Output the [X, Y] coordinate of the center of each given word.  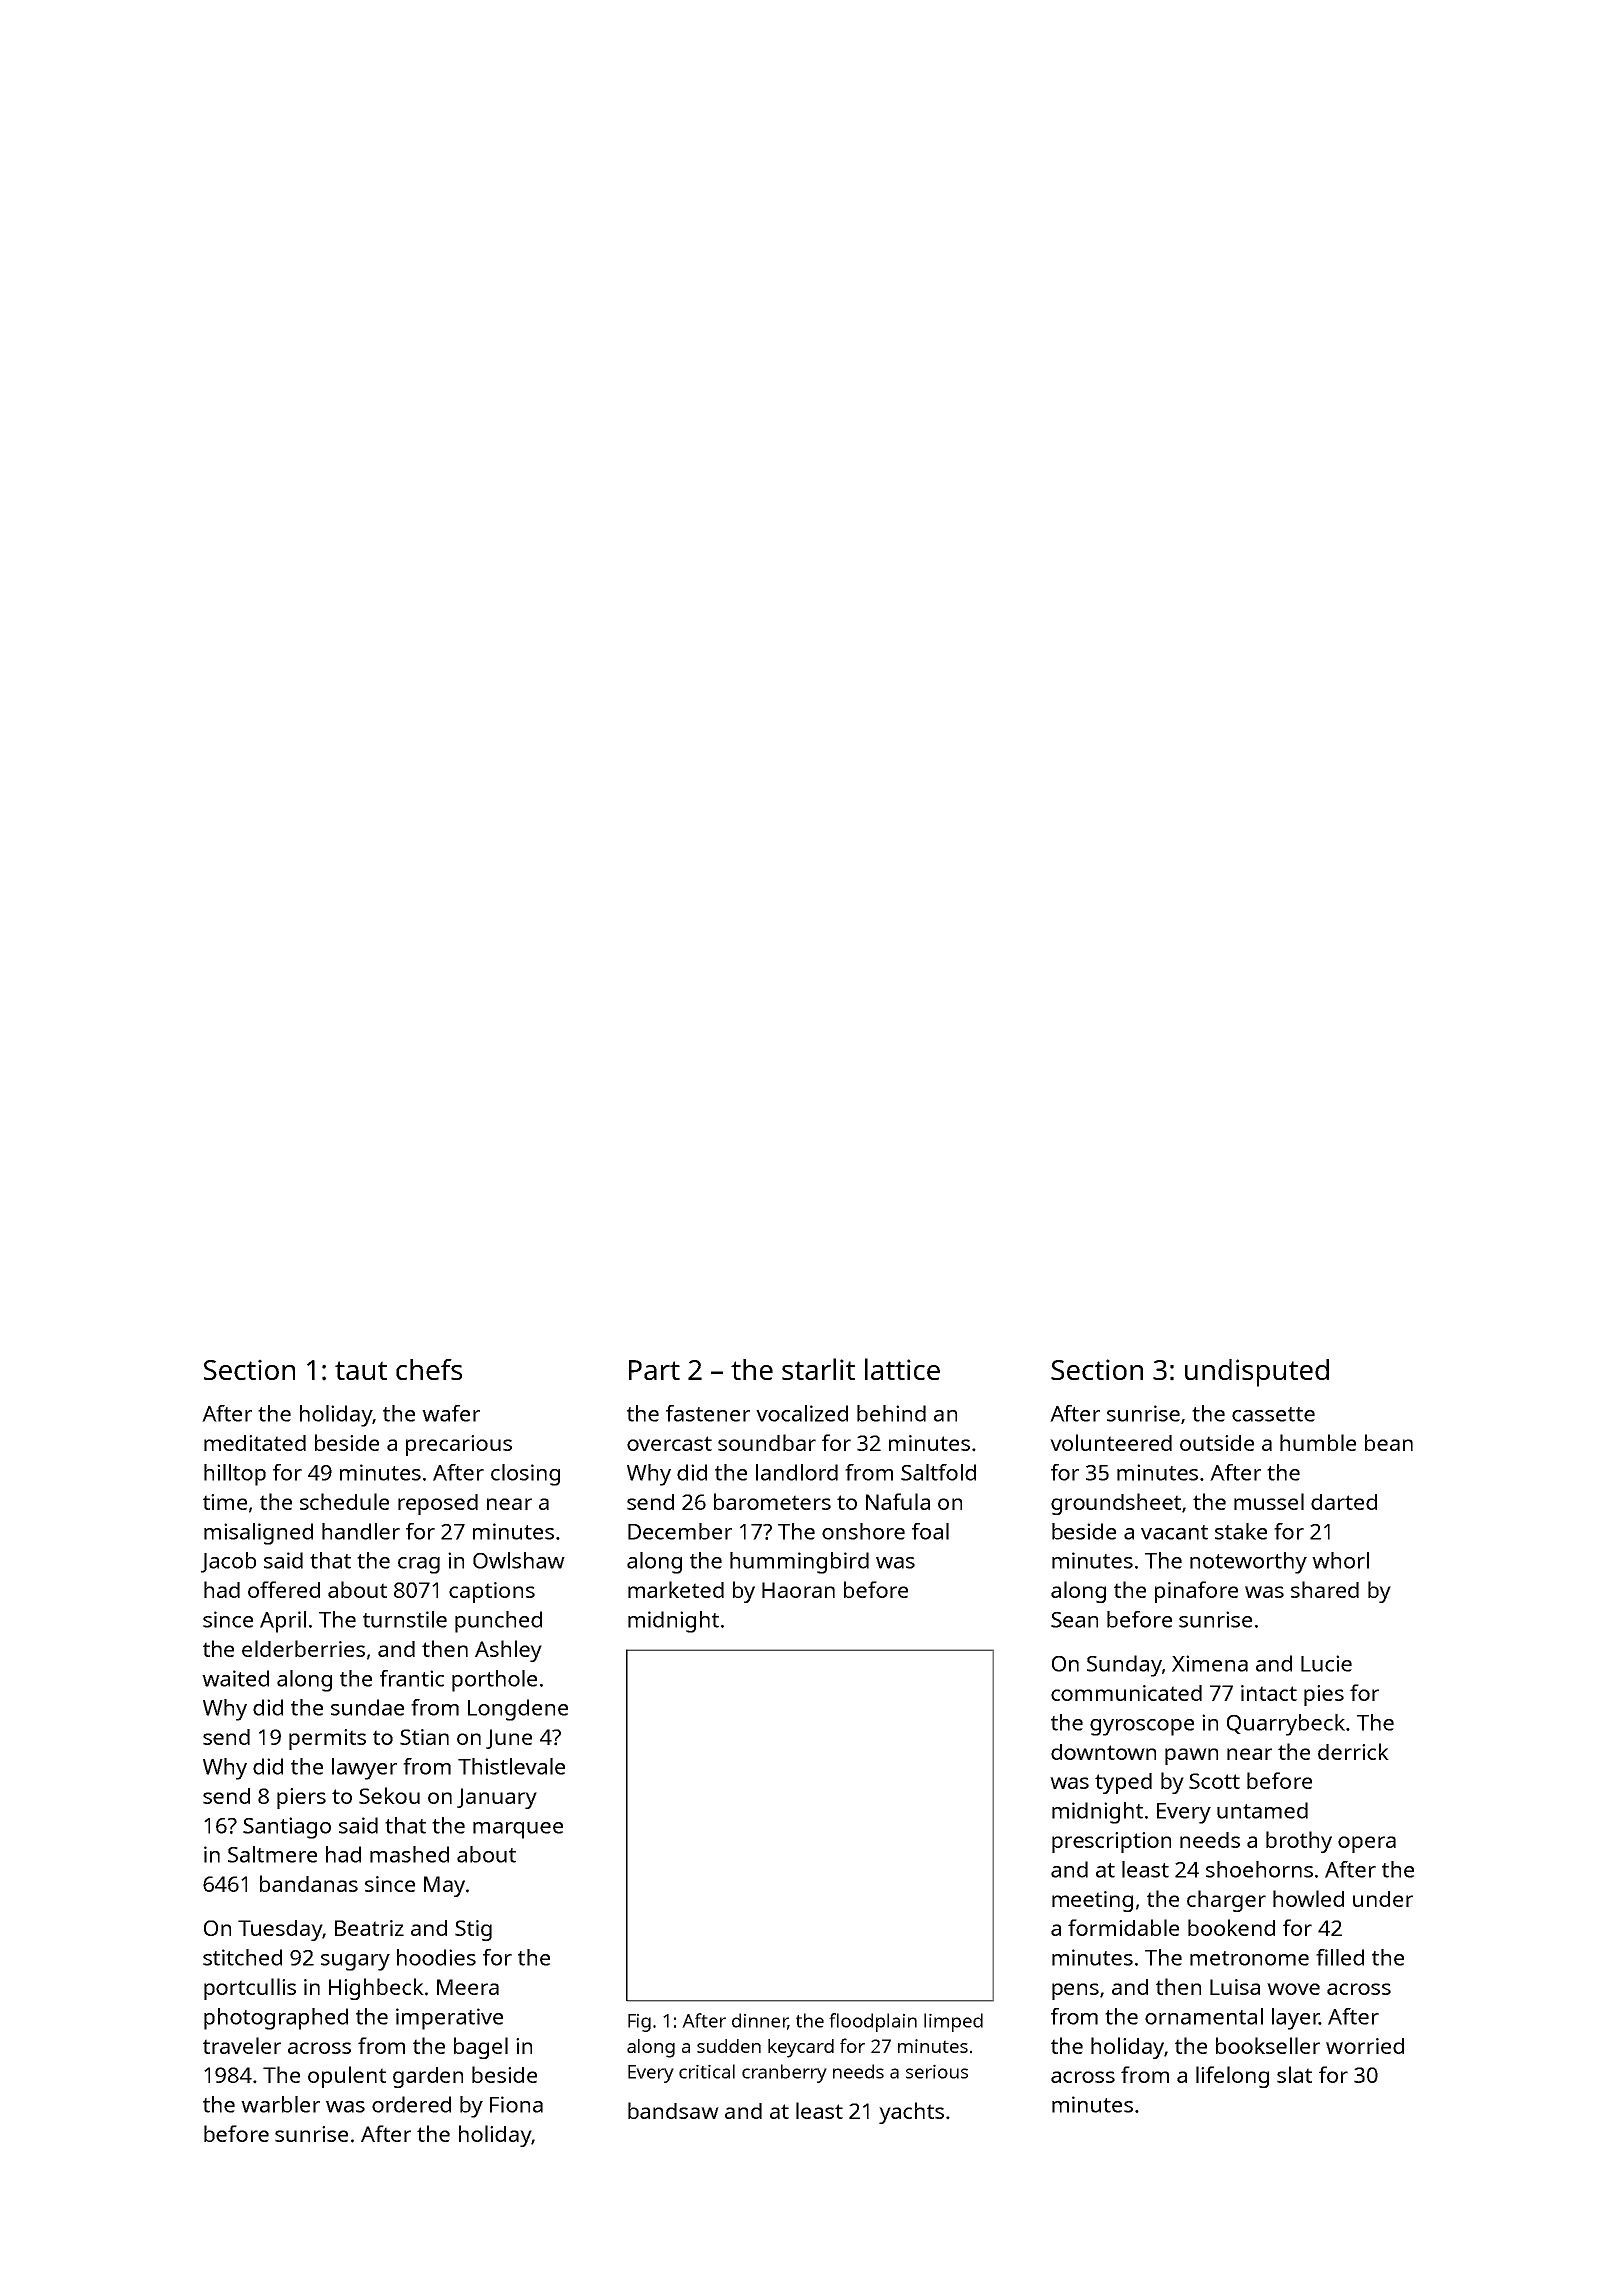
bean [1389, 1442]
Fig [639, 2022]
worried [1365, 2046]
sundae [367, 1707]
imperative [449, 2019]
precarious [459, 1445]
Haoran [798, 1590]
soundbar [767, 1442]
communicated [1126, 1693]
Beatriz [369, 1928]
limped [953, 2022]
